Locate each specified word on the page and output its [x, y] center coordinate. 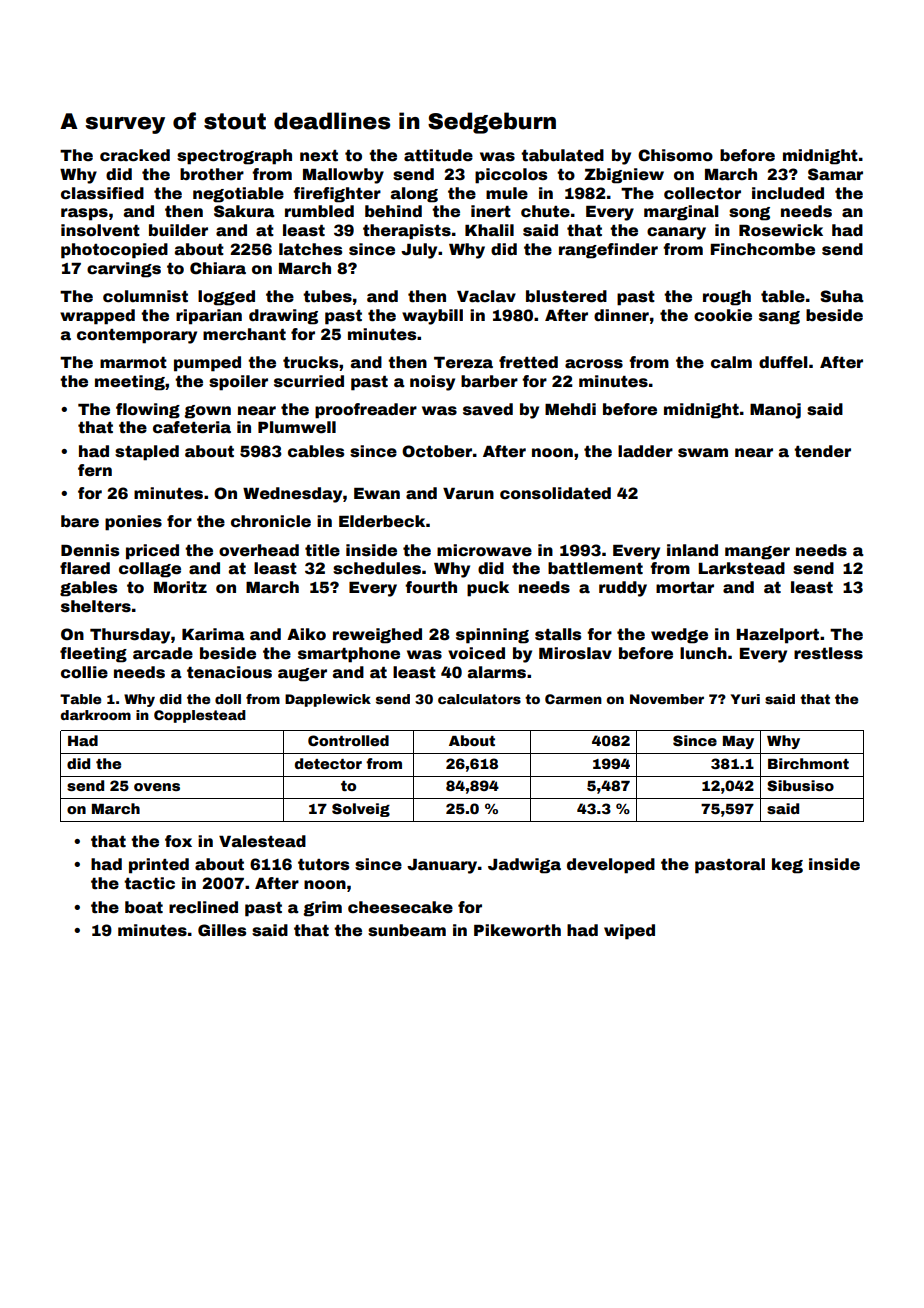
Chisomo [675, 155]
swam [703, 453]
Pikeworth [517, 930]
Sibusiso [800, 785]
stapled [147, 453]
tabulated [562, 155]
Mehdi [570, 409]
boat [144, 907]
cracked [135, 155]
